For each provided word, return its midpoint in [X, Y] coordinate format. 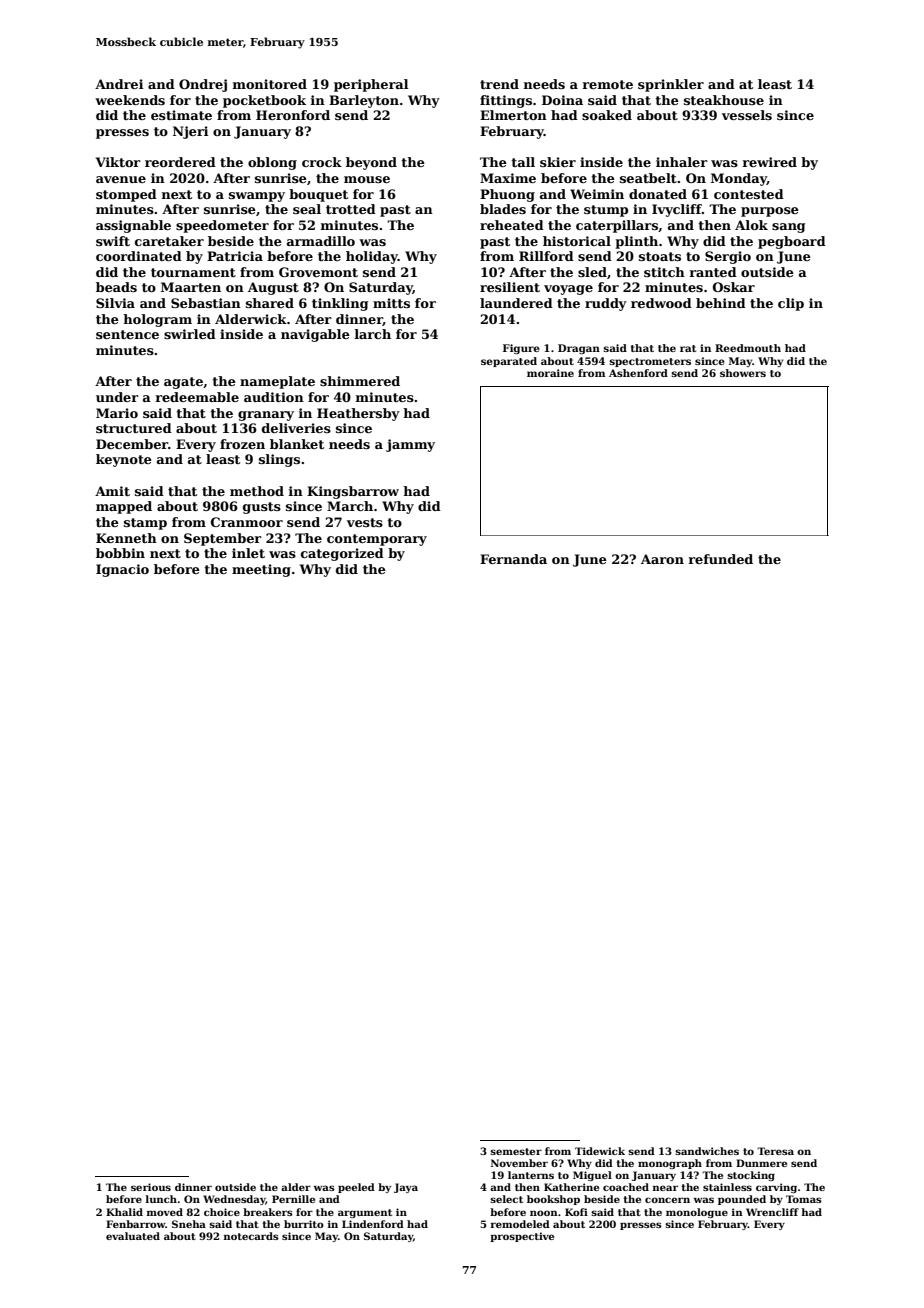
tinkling [340, 304]
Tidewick [600, 1151]
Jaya [406, 1188]
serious [151, 1187]
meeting [261, 570]
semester [516, 1151]
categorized [342, 554]
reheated [512, 225]
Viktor [118, 162]
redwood [661, 303]
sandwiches [707, 1151]
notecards [251, 1236]
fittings [506, 101]
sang [788, 228]
